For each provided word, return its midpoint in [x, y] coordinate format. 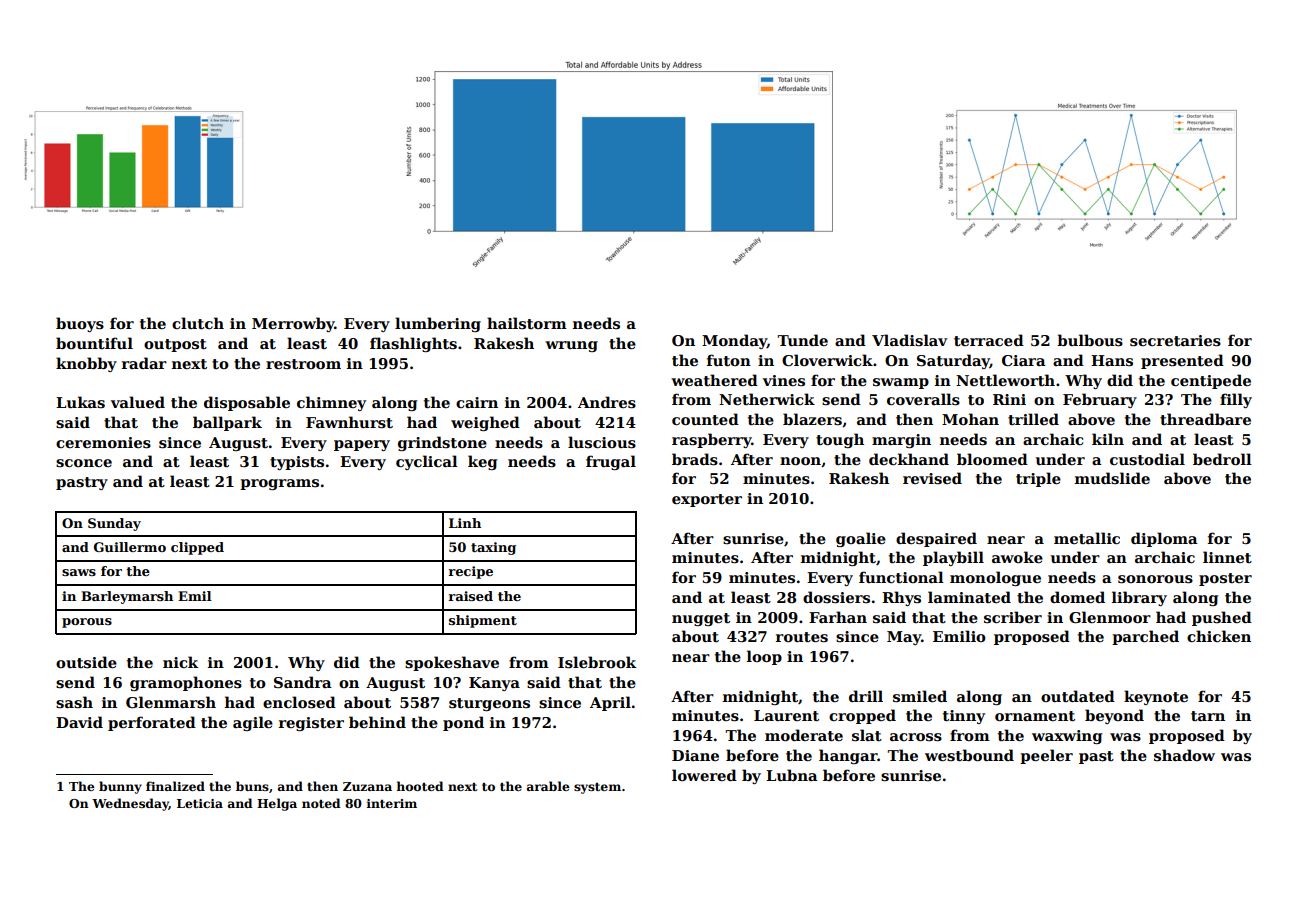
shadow [1184, 755]
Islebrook [597, 662]
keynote [1156, 697]
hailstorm [527, 323]
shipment [483, 621]
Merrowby [293, 324]
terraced [989, 340]
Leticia [200, 803]
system [597, 788]
